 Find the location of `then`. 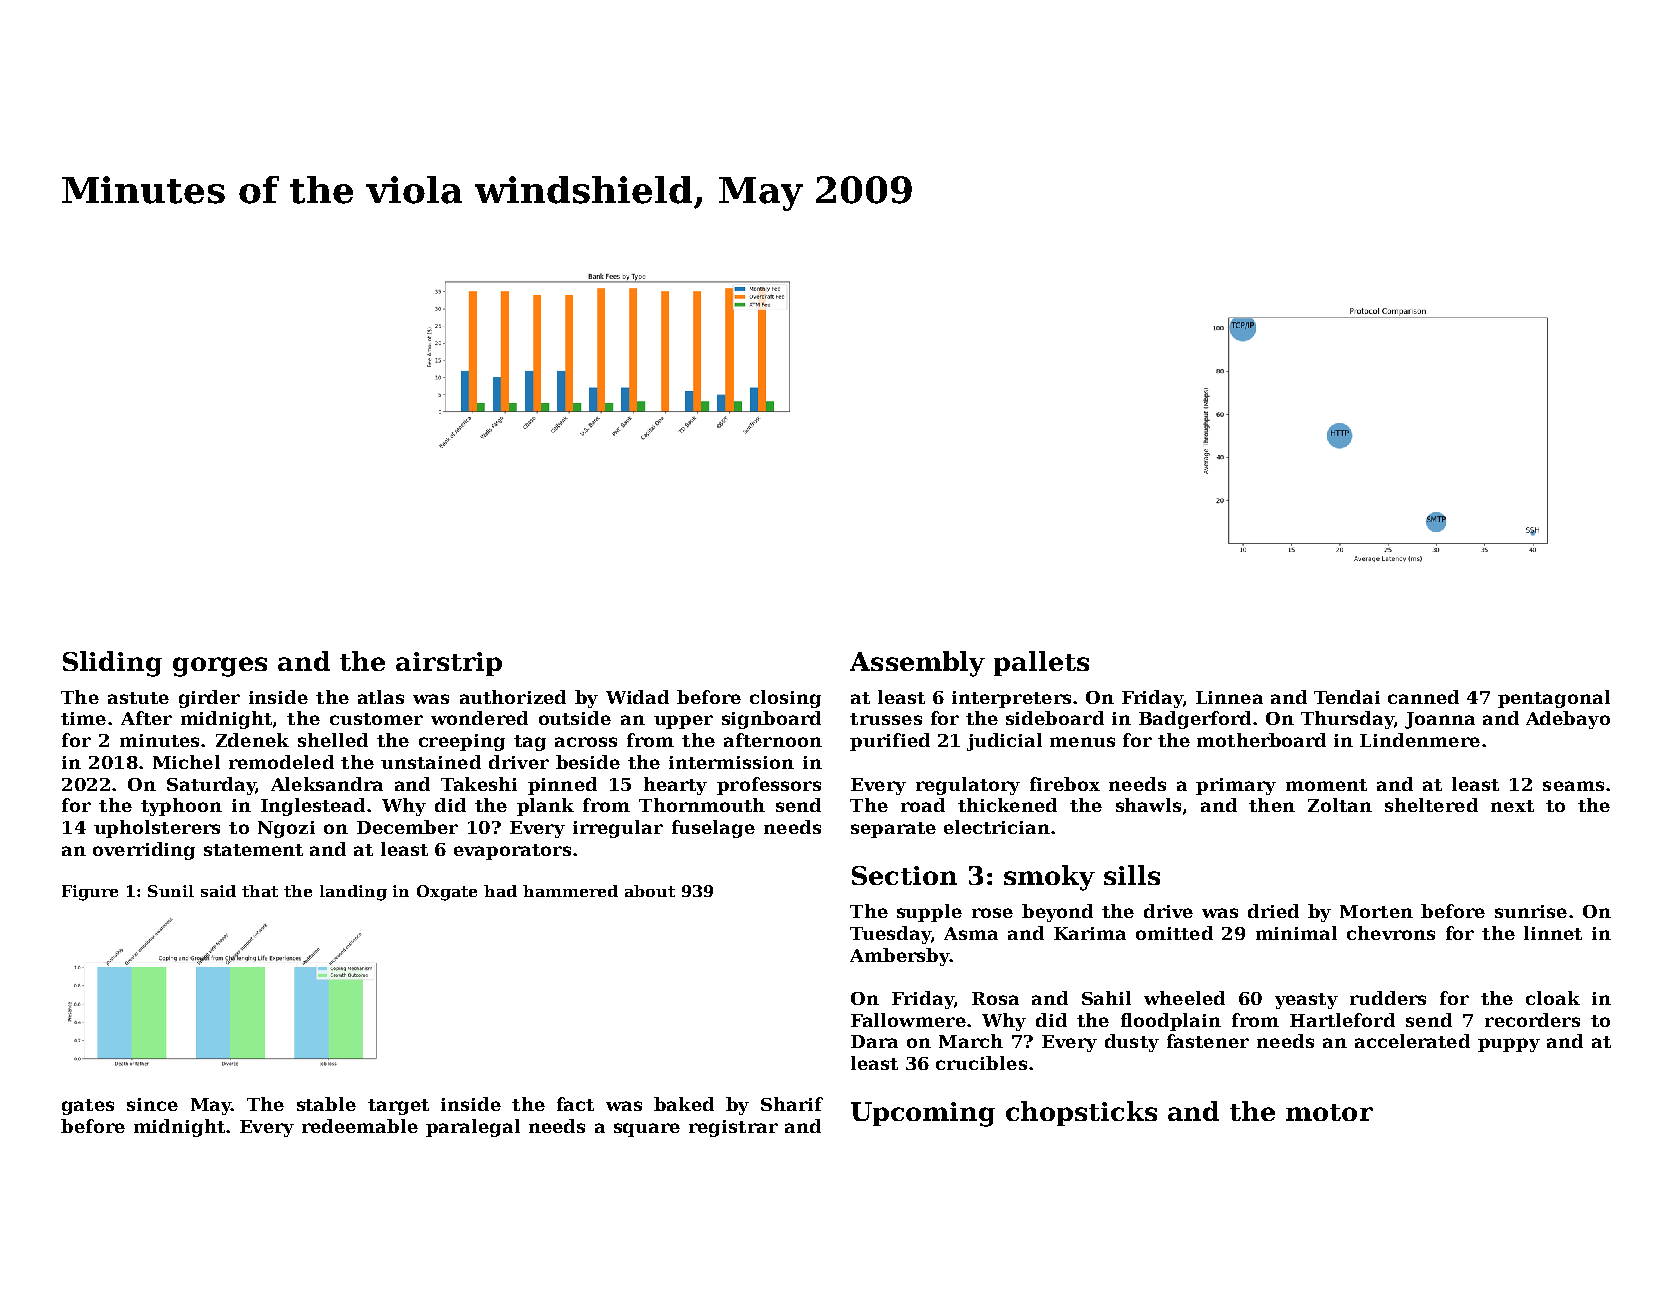

then is located at coordinates (1272, 805).
